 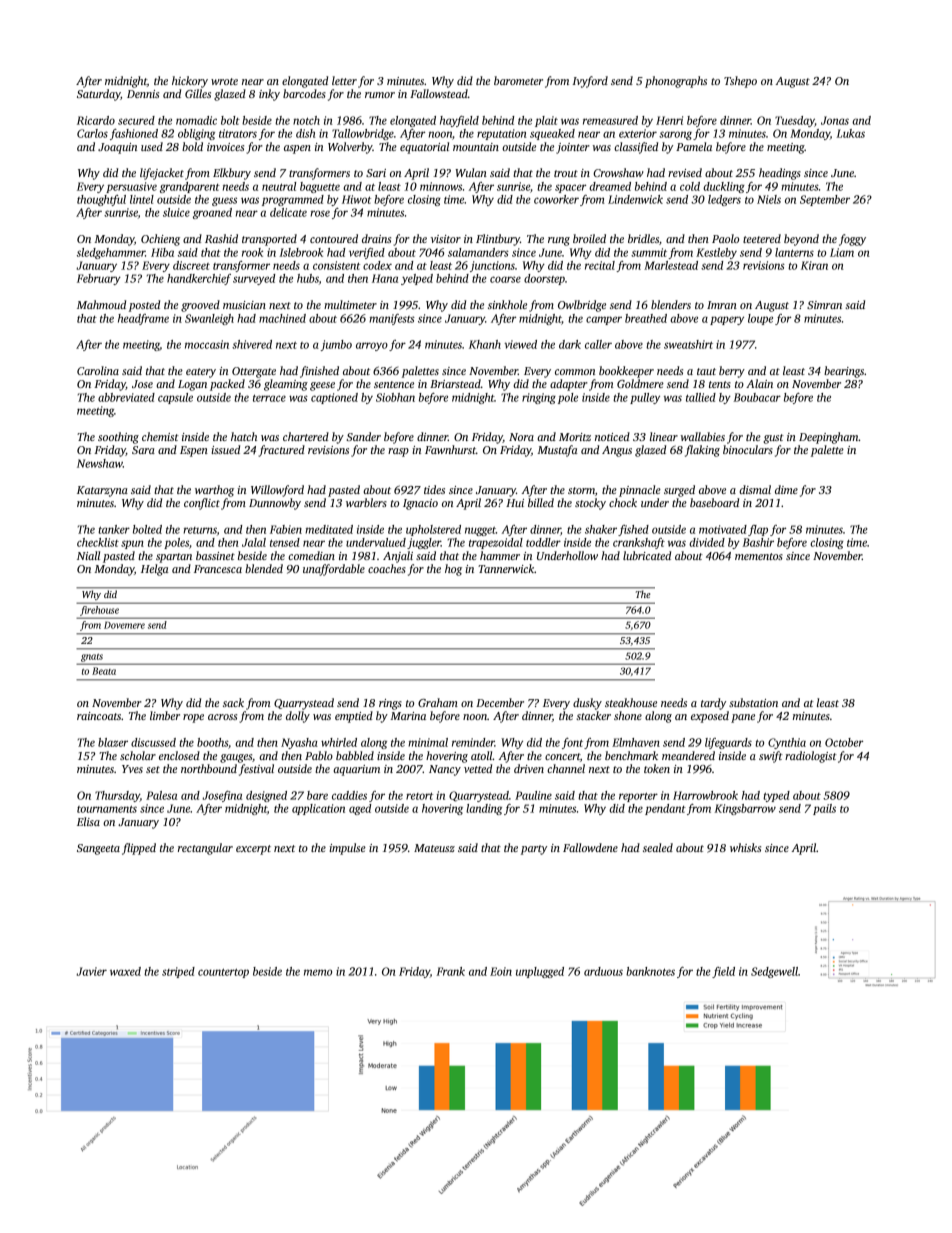 I want to click on soothing, so click(x=118, y=438).
